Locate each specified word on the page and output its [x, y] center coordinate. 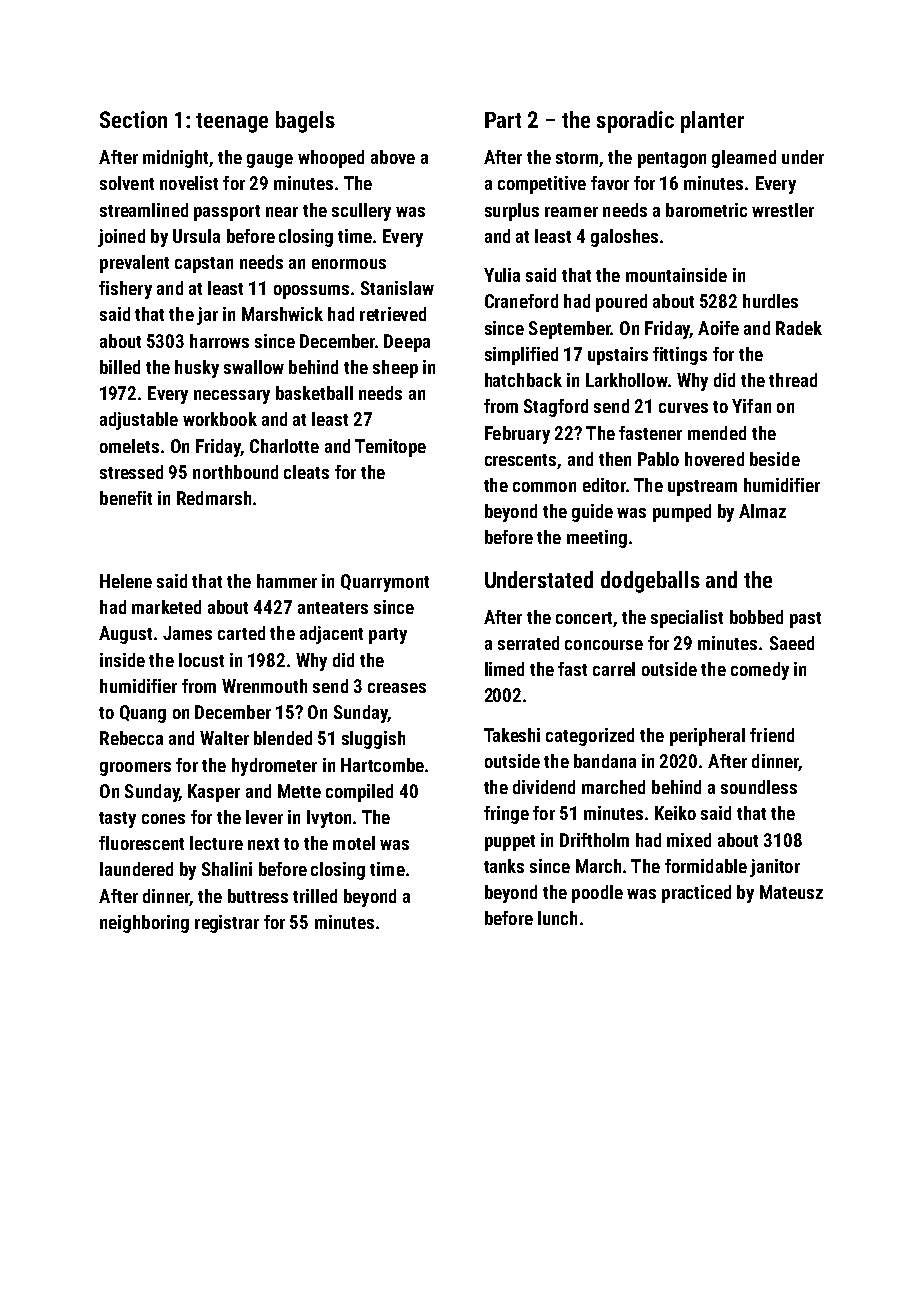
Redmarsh [214, 498]
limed [504, 669]
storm [577, 158]
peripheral [707, 737]
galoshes [624, 238]
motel [354, 843]
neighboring [144, 924]
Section [133, 119]
